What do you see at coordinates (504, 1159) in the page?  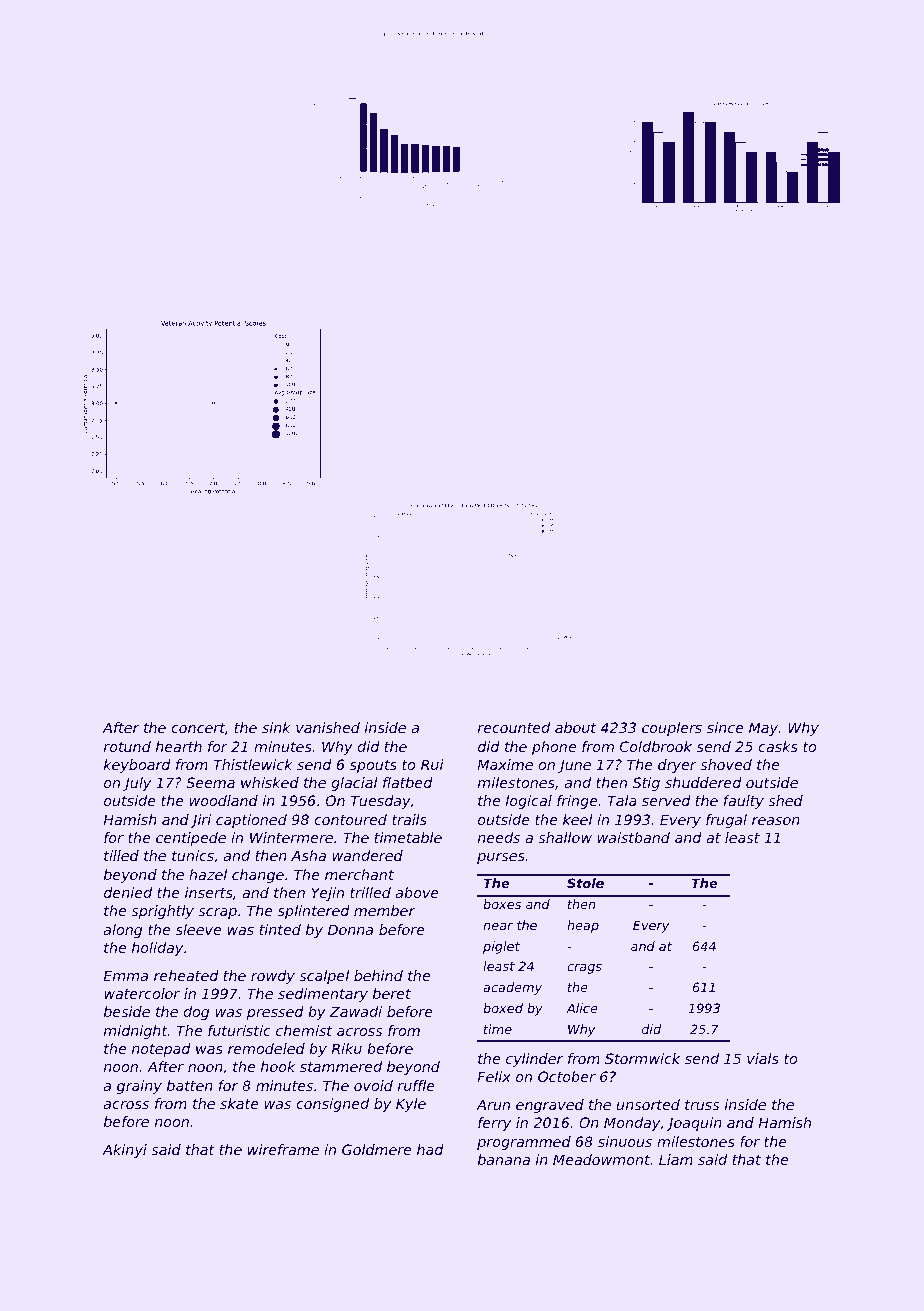 I see `banana` at bounding box center [504, 1159].
